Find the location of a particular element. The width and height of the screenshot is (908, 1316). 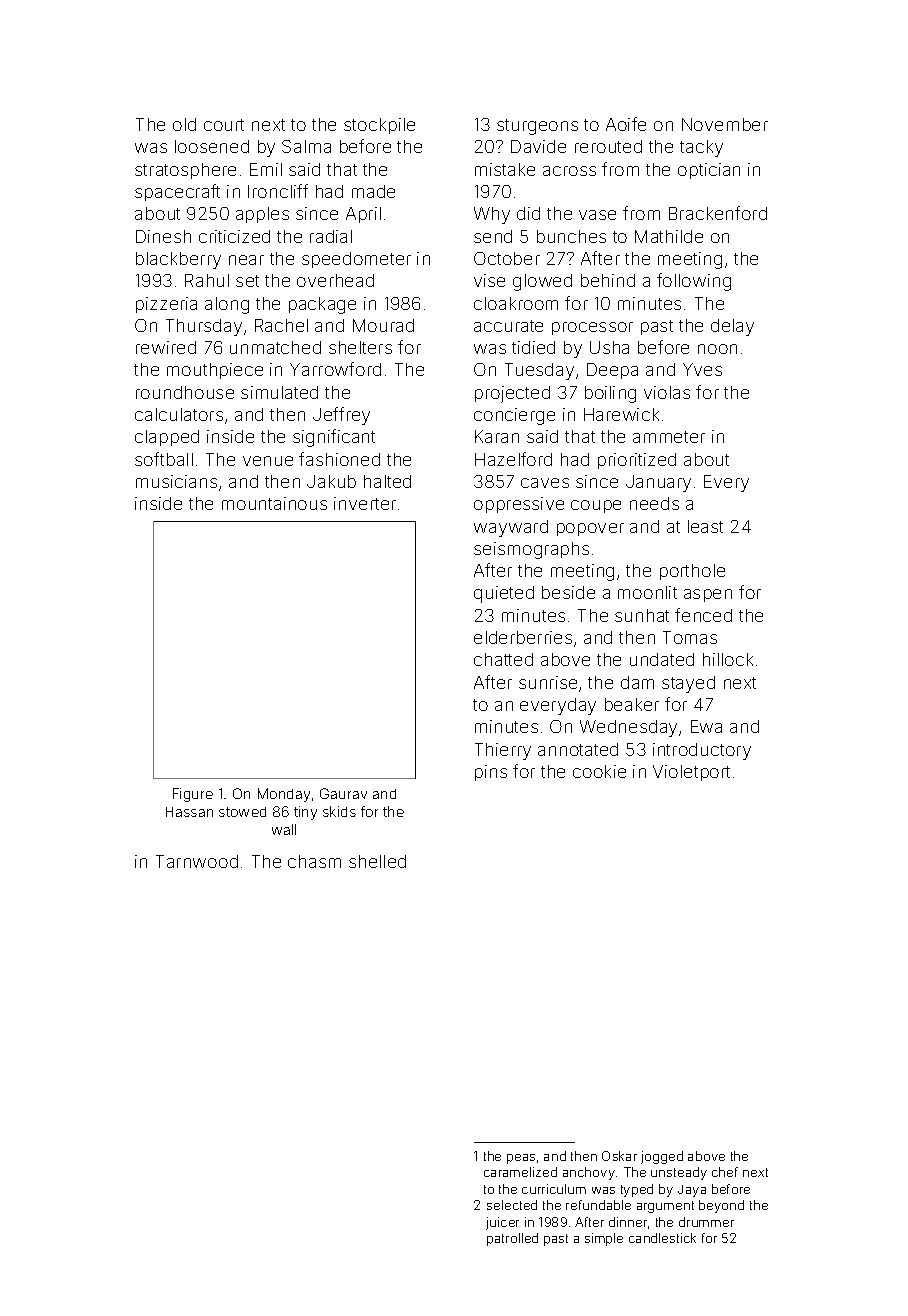

patrolled is located at coordinates (512, 1239).
